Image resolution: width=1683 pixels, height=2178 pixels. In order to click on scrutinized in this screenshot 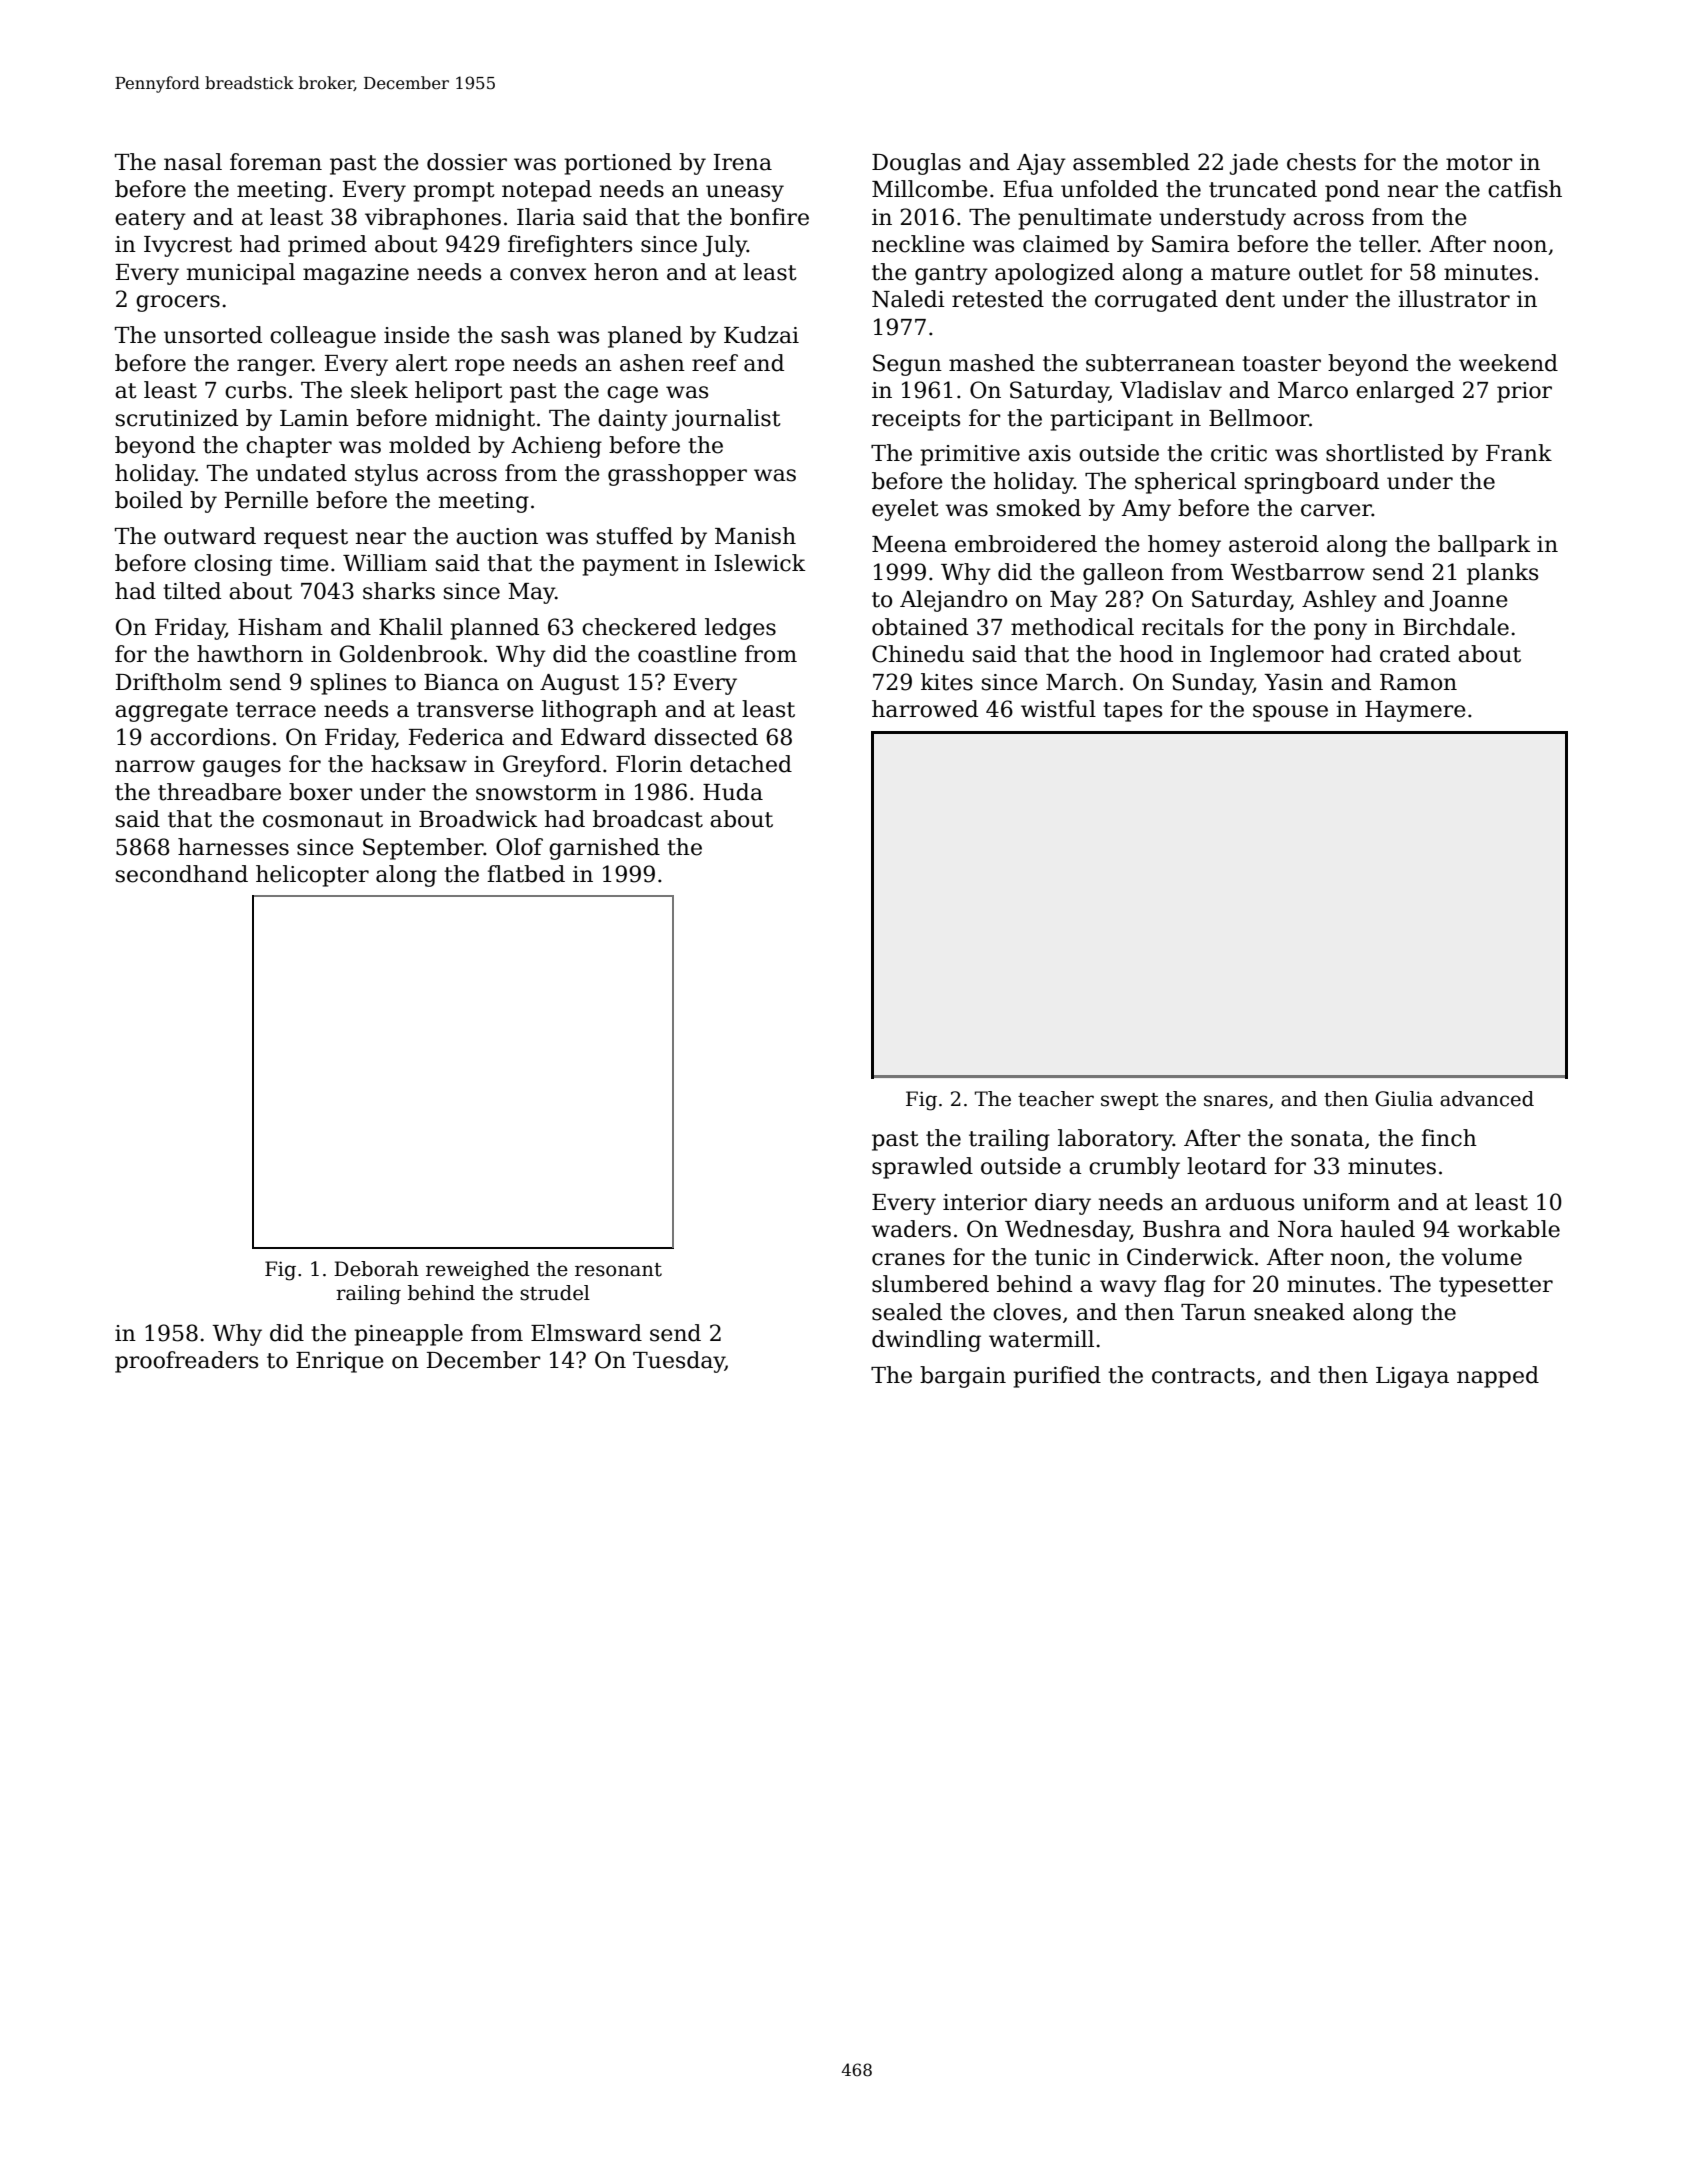, I will do `click(177, 418)`.
